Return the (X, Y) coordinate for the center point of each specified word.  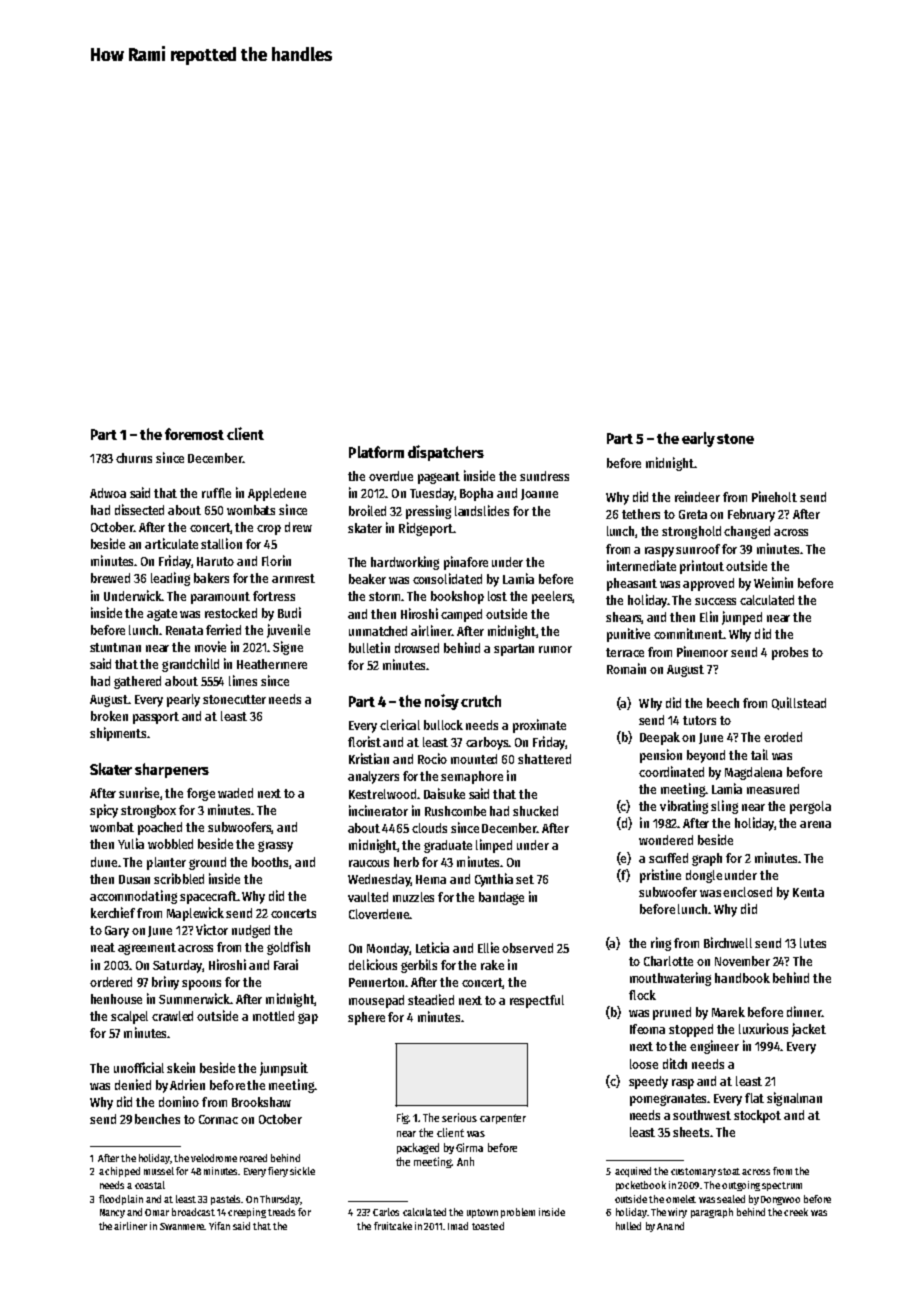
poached (160, 828)
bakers (211, 578)
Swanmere (182, 1226)
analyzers (373, 777)
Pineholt (774, 496)
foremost (194, 434)
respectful (537, 1001)
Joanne (539, 494)
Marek (728, 1012)
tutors (699, 720)
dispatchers (446, 453)
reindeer (697, 496)
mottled (273, 1016)
